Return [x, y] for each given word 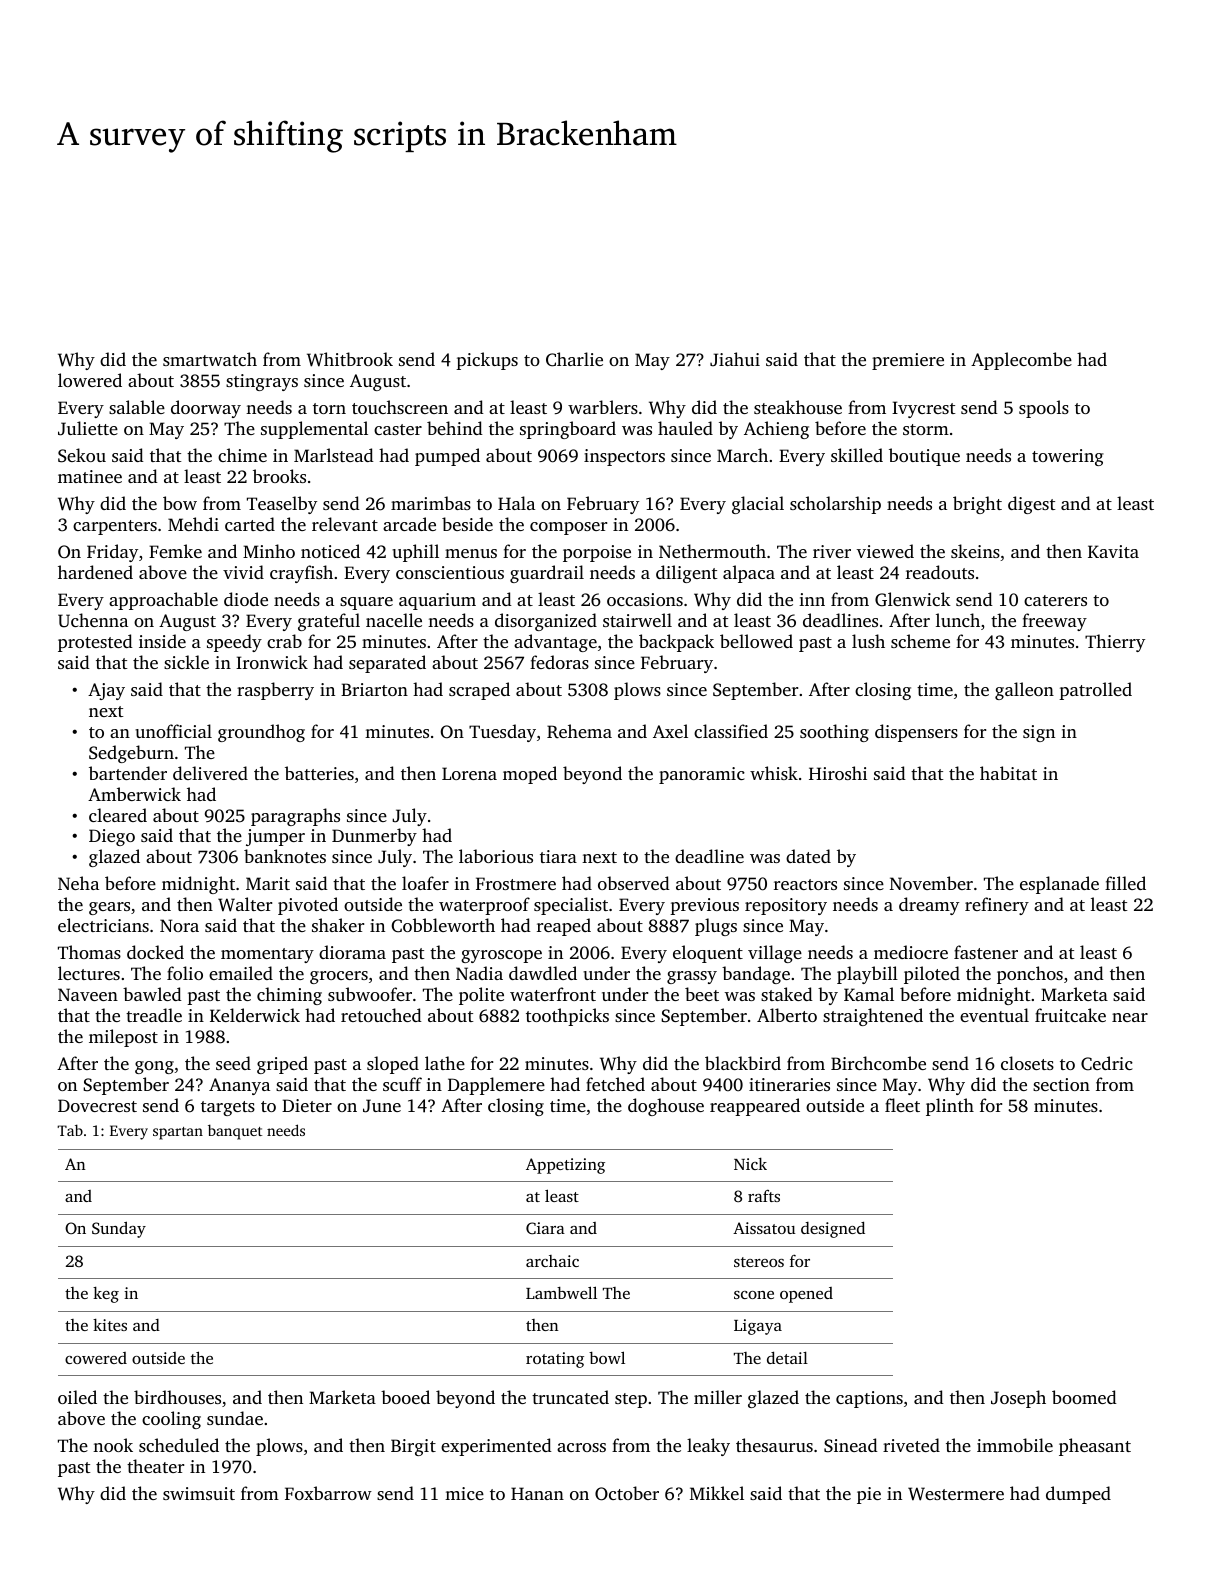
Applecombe [1021, 361]
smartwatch [210, 359]
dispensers [916, 733]
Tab [70, 1130]
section [1061, 1084]
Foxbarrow [328, 1493]
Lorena [469, 773]
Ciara [545, 1228]
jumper [275, 837]
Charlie [574, 359]
